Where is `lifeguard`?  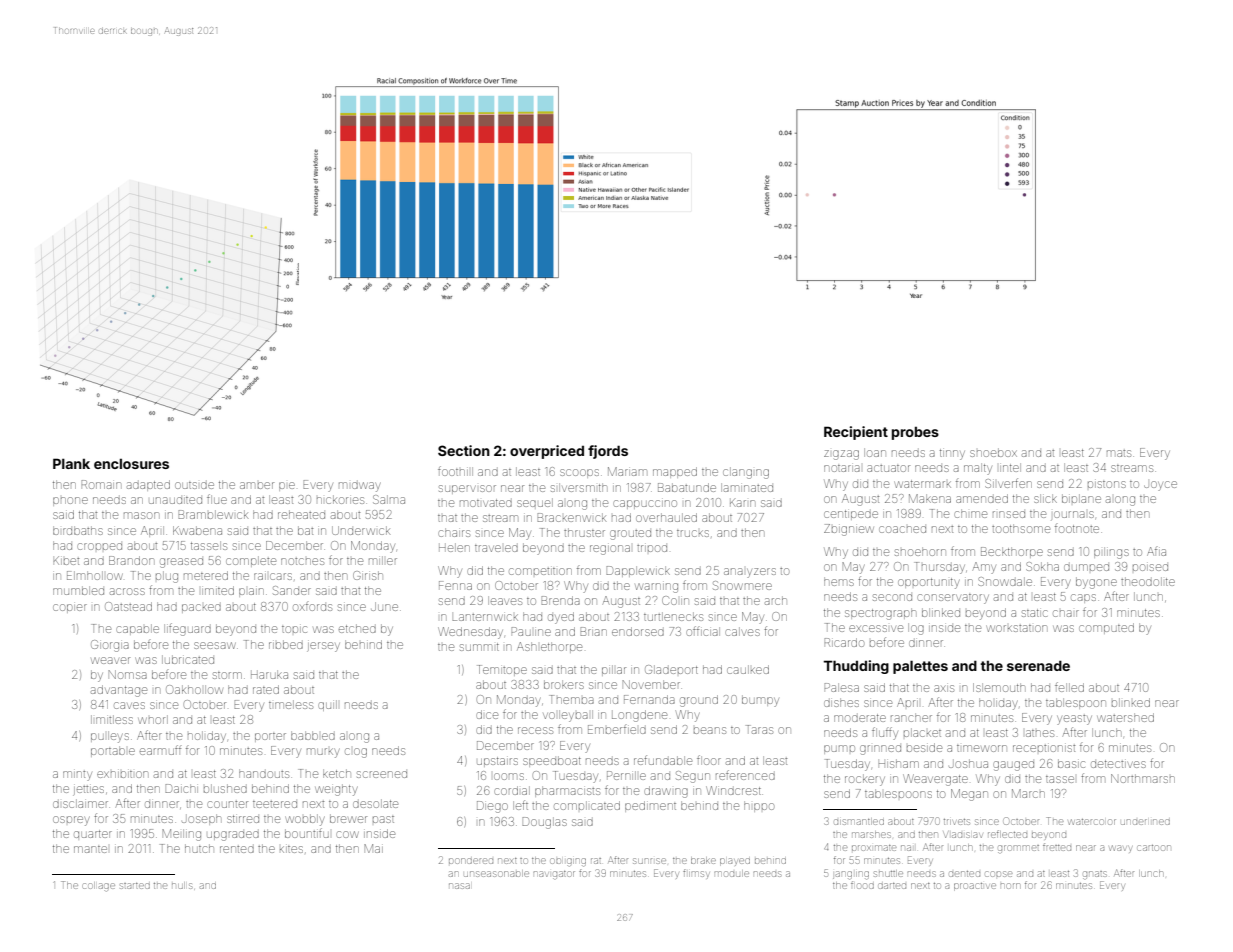 lifeguard is located at coordinates (187, 629).
